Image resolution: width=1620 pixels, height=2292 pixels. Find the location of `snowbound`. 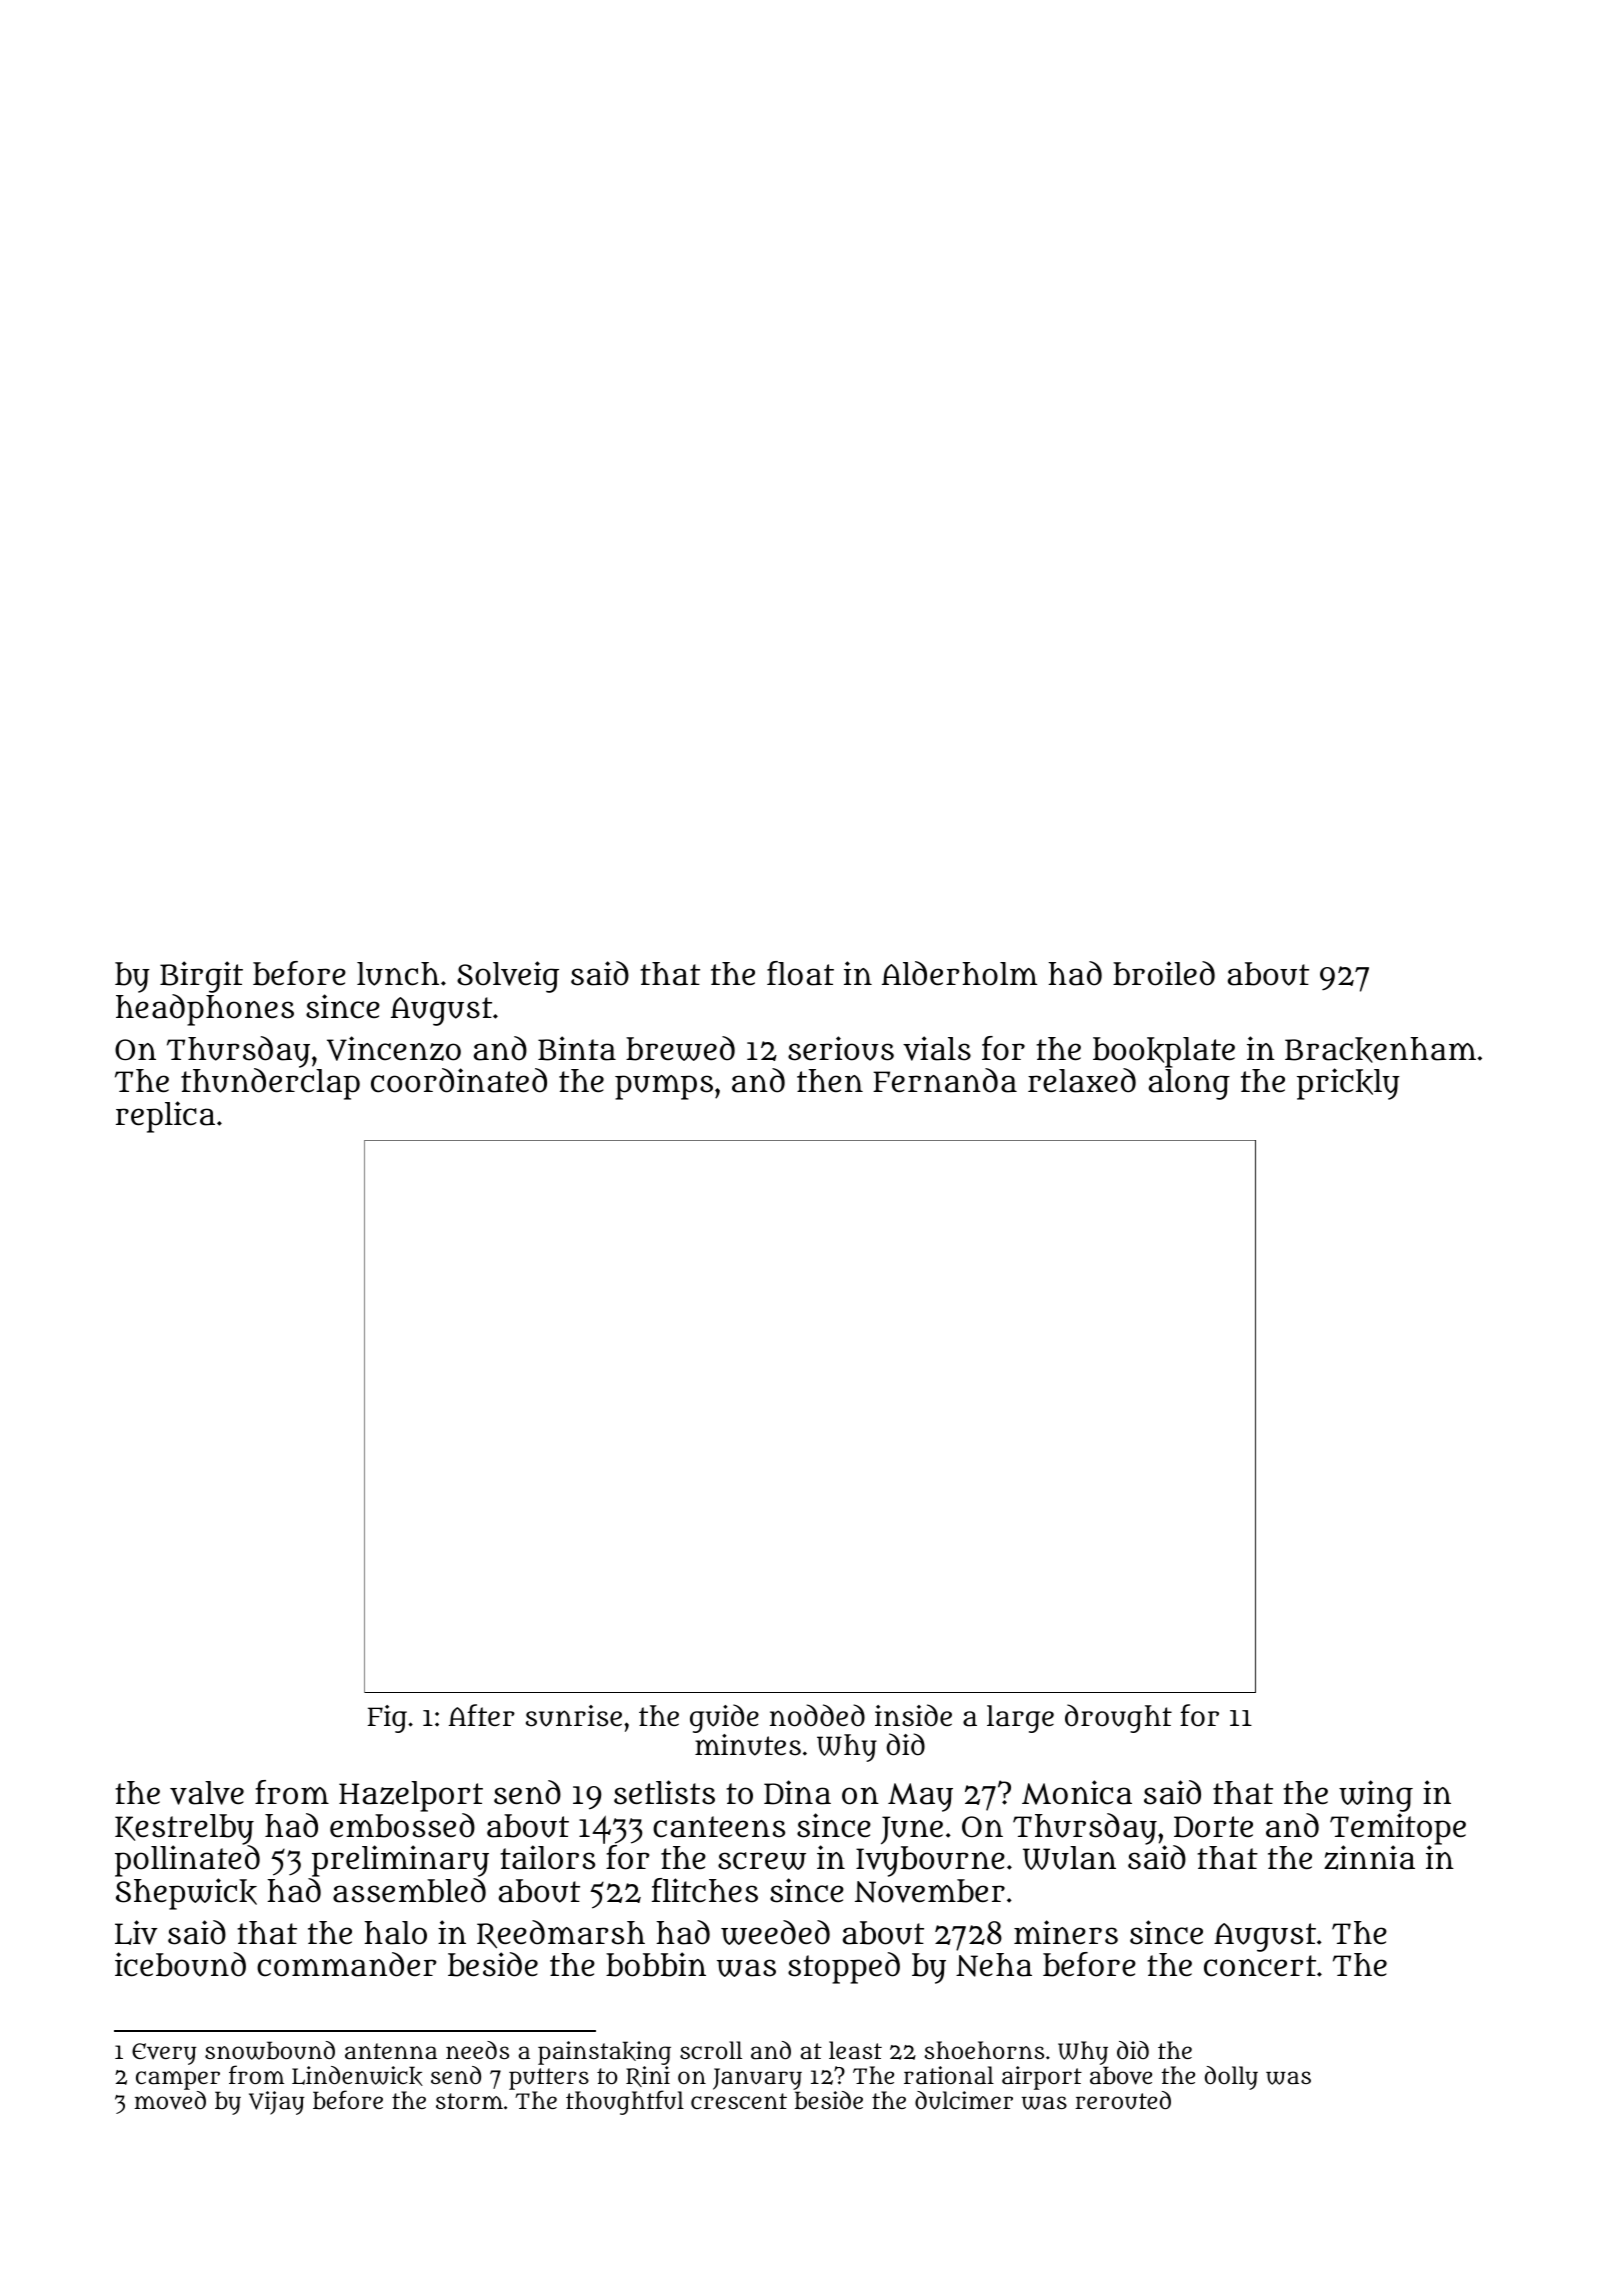

snowbound is located at coordinates (270, 2050).
